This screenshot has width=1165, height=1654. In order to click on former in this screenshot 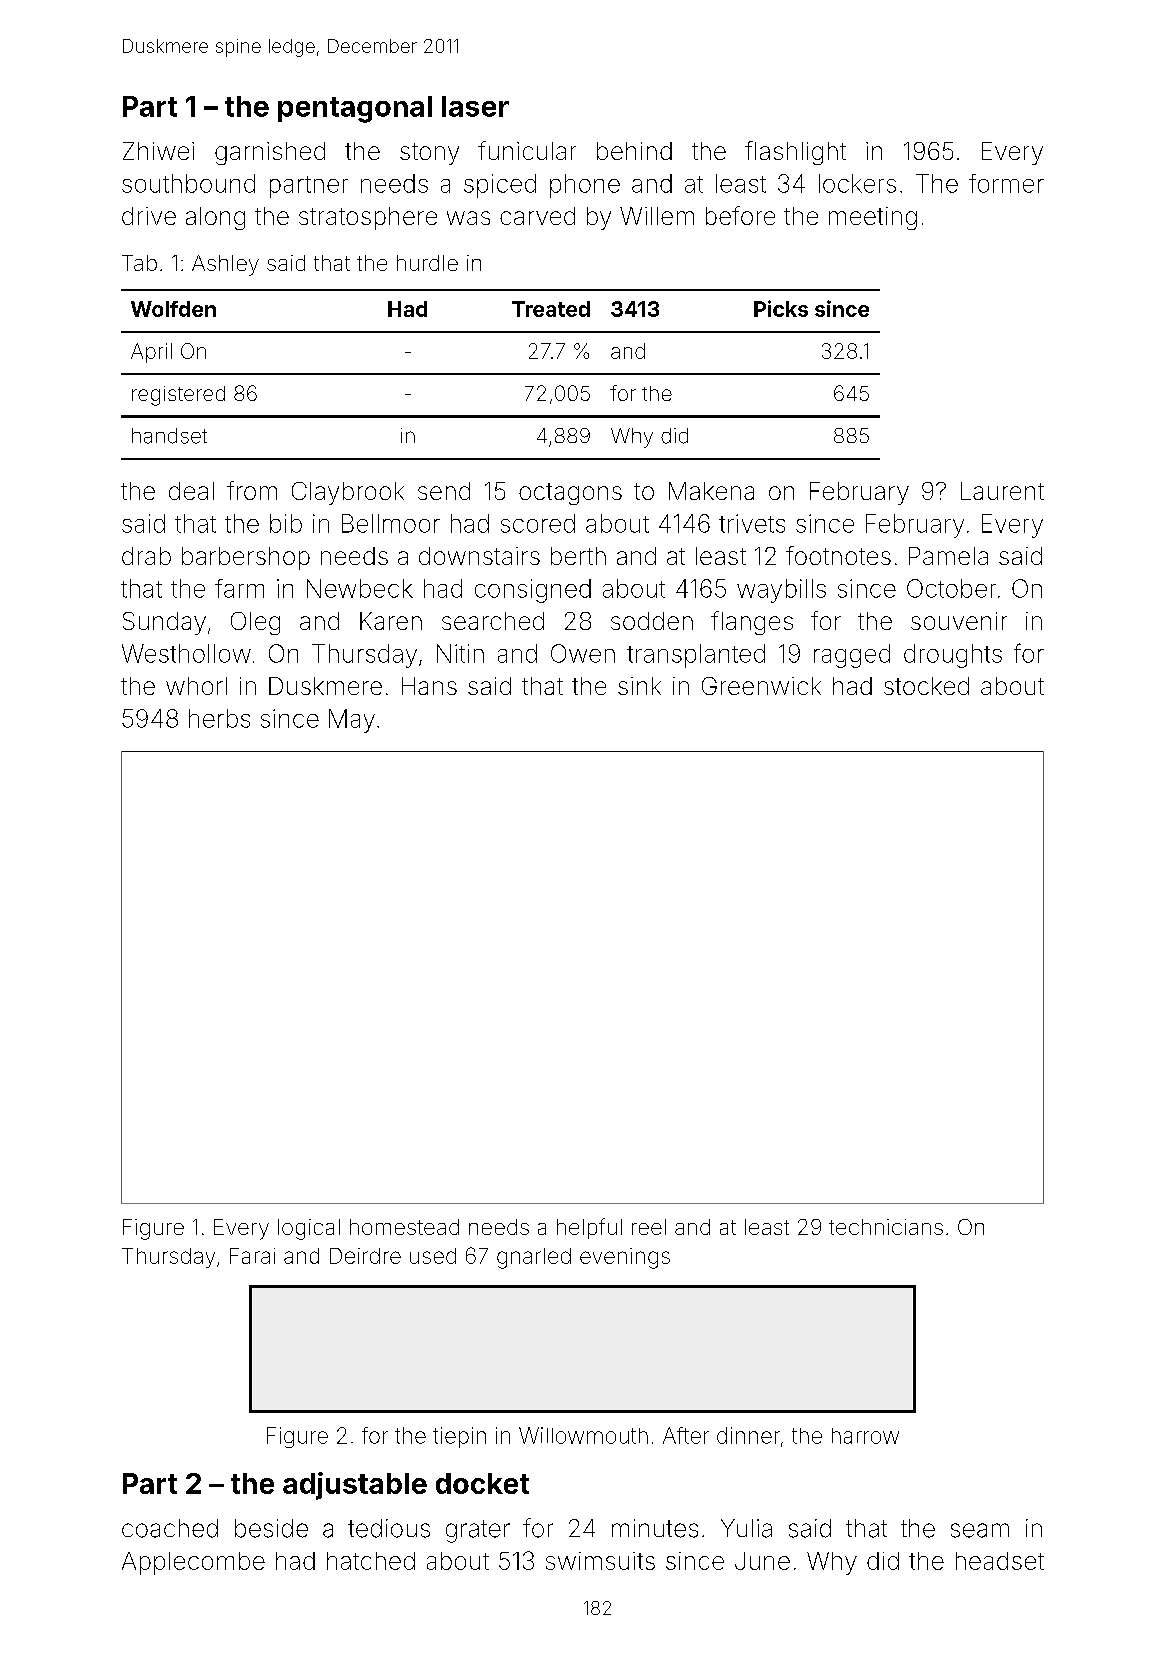, I will do `click(1006, 183)`.
